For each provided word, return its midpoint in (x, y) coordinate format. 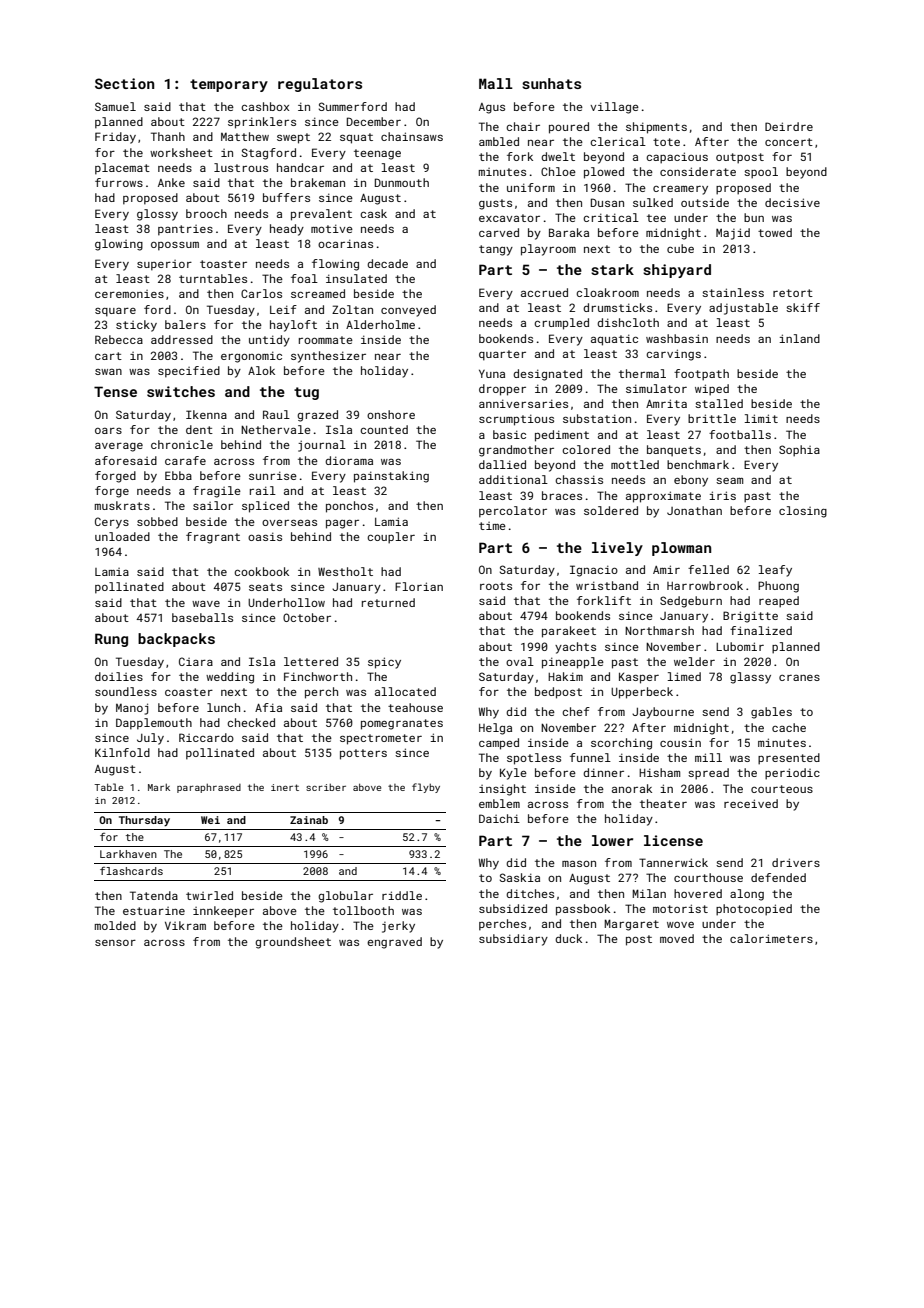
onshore (391, 414)
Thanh (168, 136)
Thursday (144, 821)
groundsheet (293, 943)
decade (387, 263)
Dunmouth (402, 182)
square (115, 312)
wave (206, 604)
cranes (799, 678)
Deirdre (789, 126)
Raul (276, 414)
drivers (796, 862)
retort (793, 293)
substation (597, 418)
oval (520, 661)
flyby (426, 788)
